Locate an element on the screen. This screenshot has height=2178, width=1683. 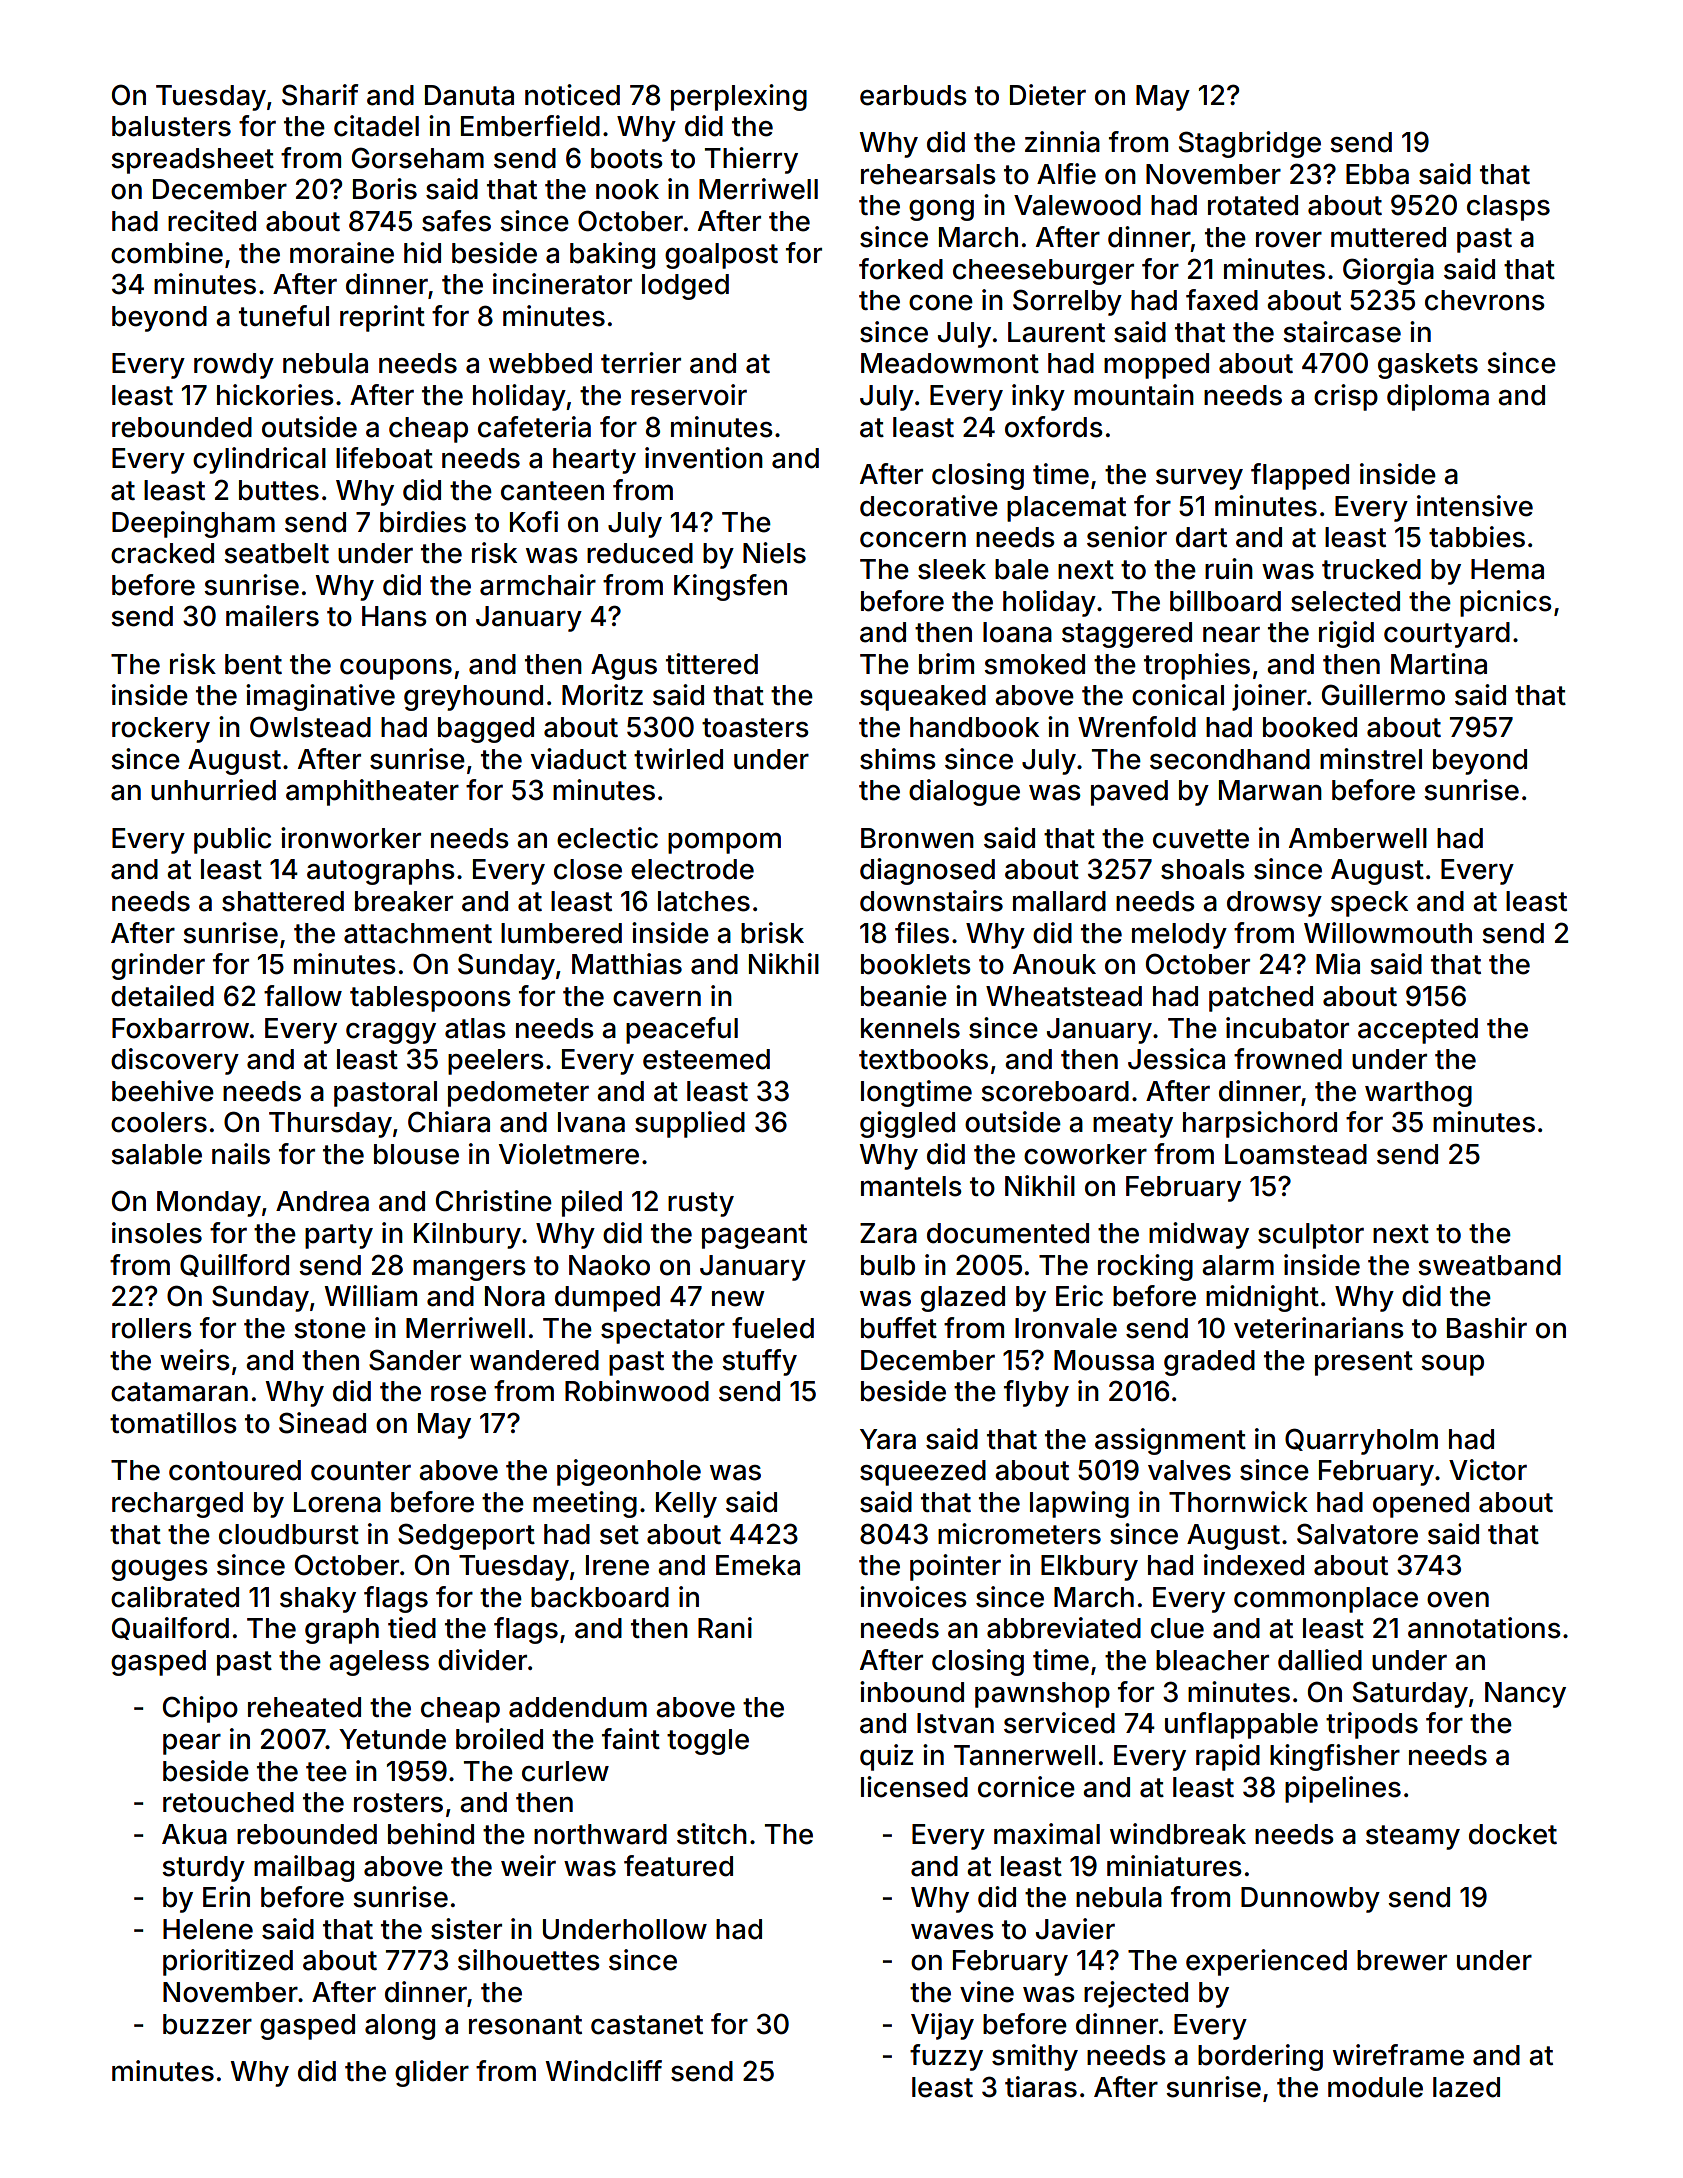
castanet is located at coordinates (647, 2025).
